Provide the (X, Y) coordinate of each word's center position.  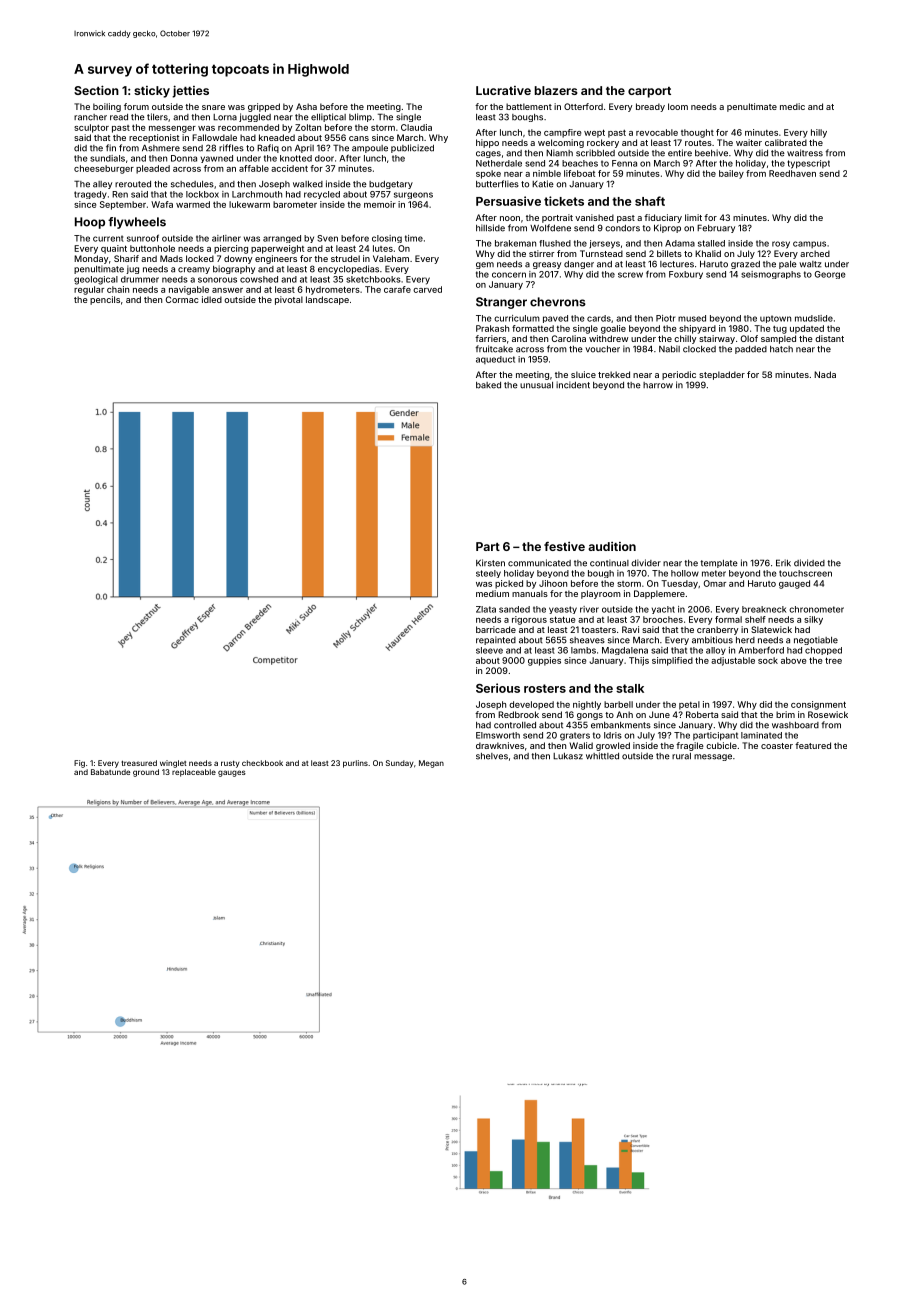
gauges (232, 773)
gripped (264, 107)
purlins (355, 764)
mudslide (814, 318)
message (713, 757)
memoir (380, 204)
